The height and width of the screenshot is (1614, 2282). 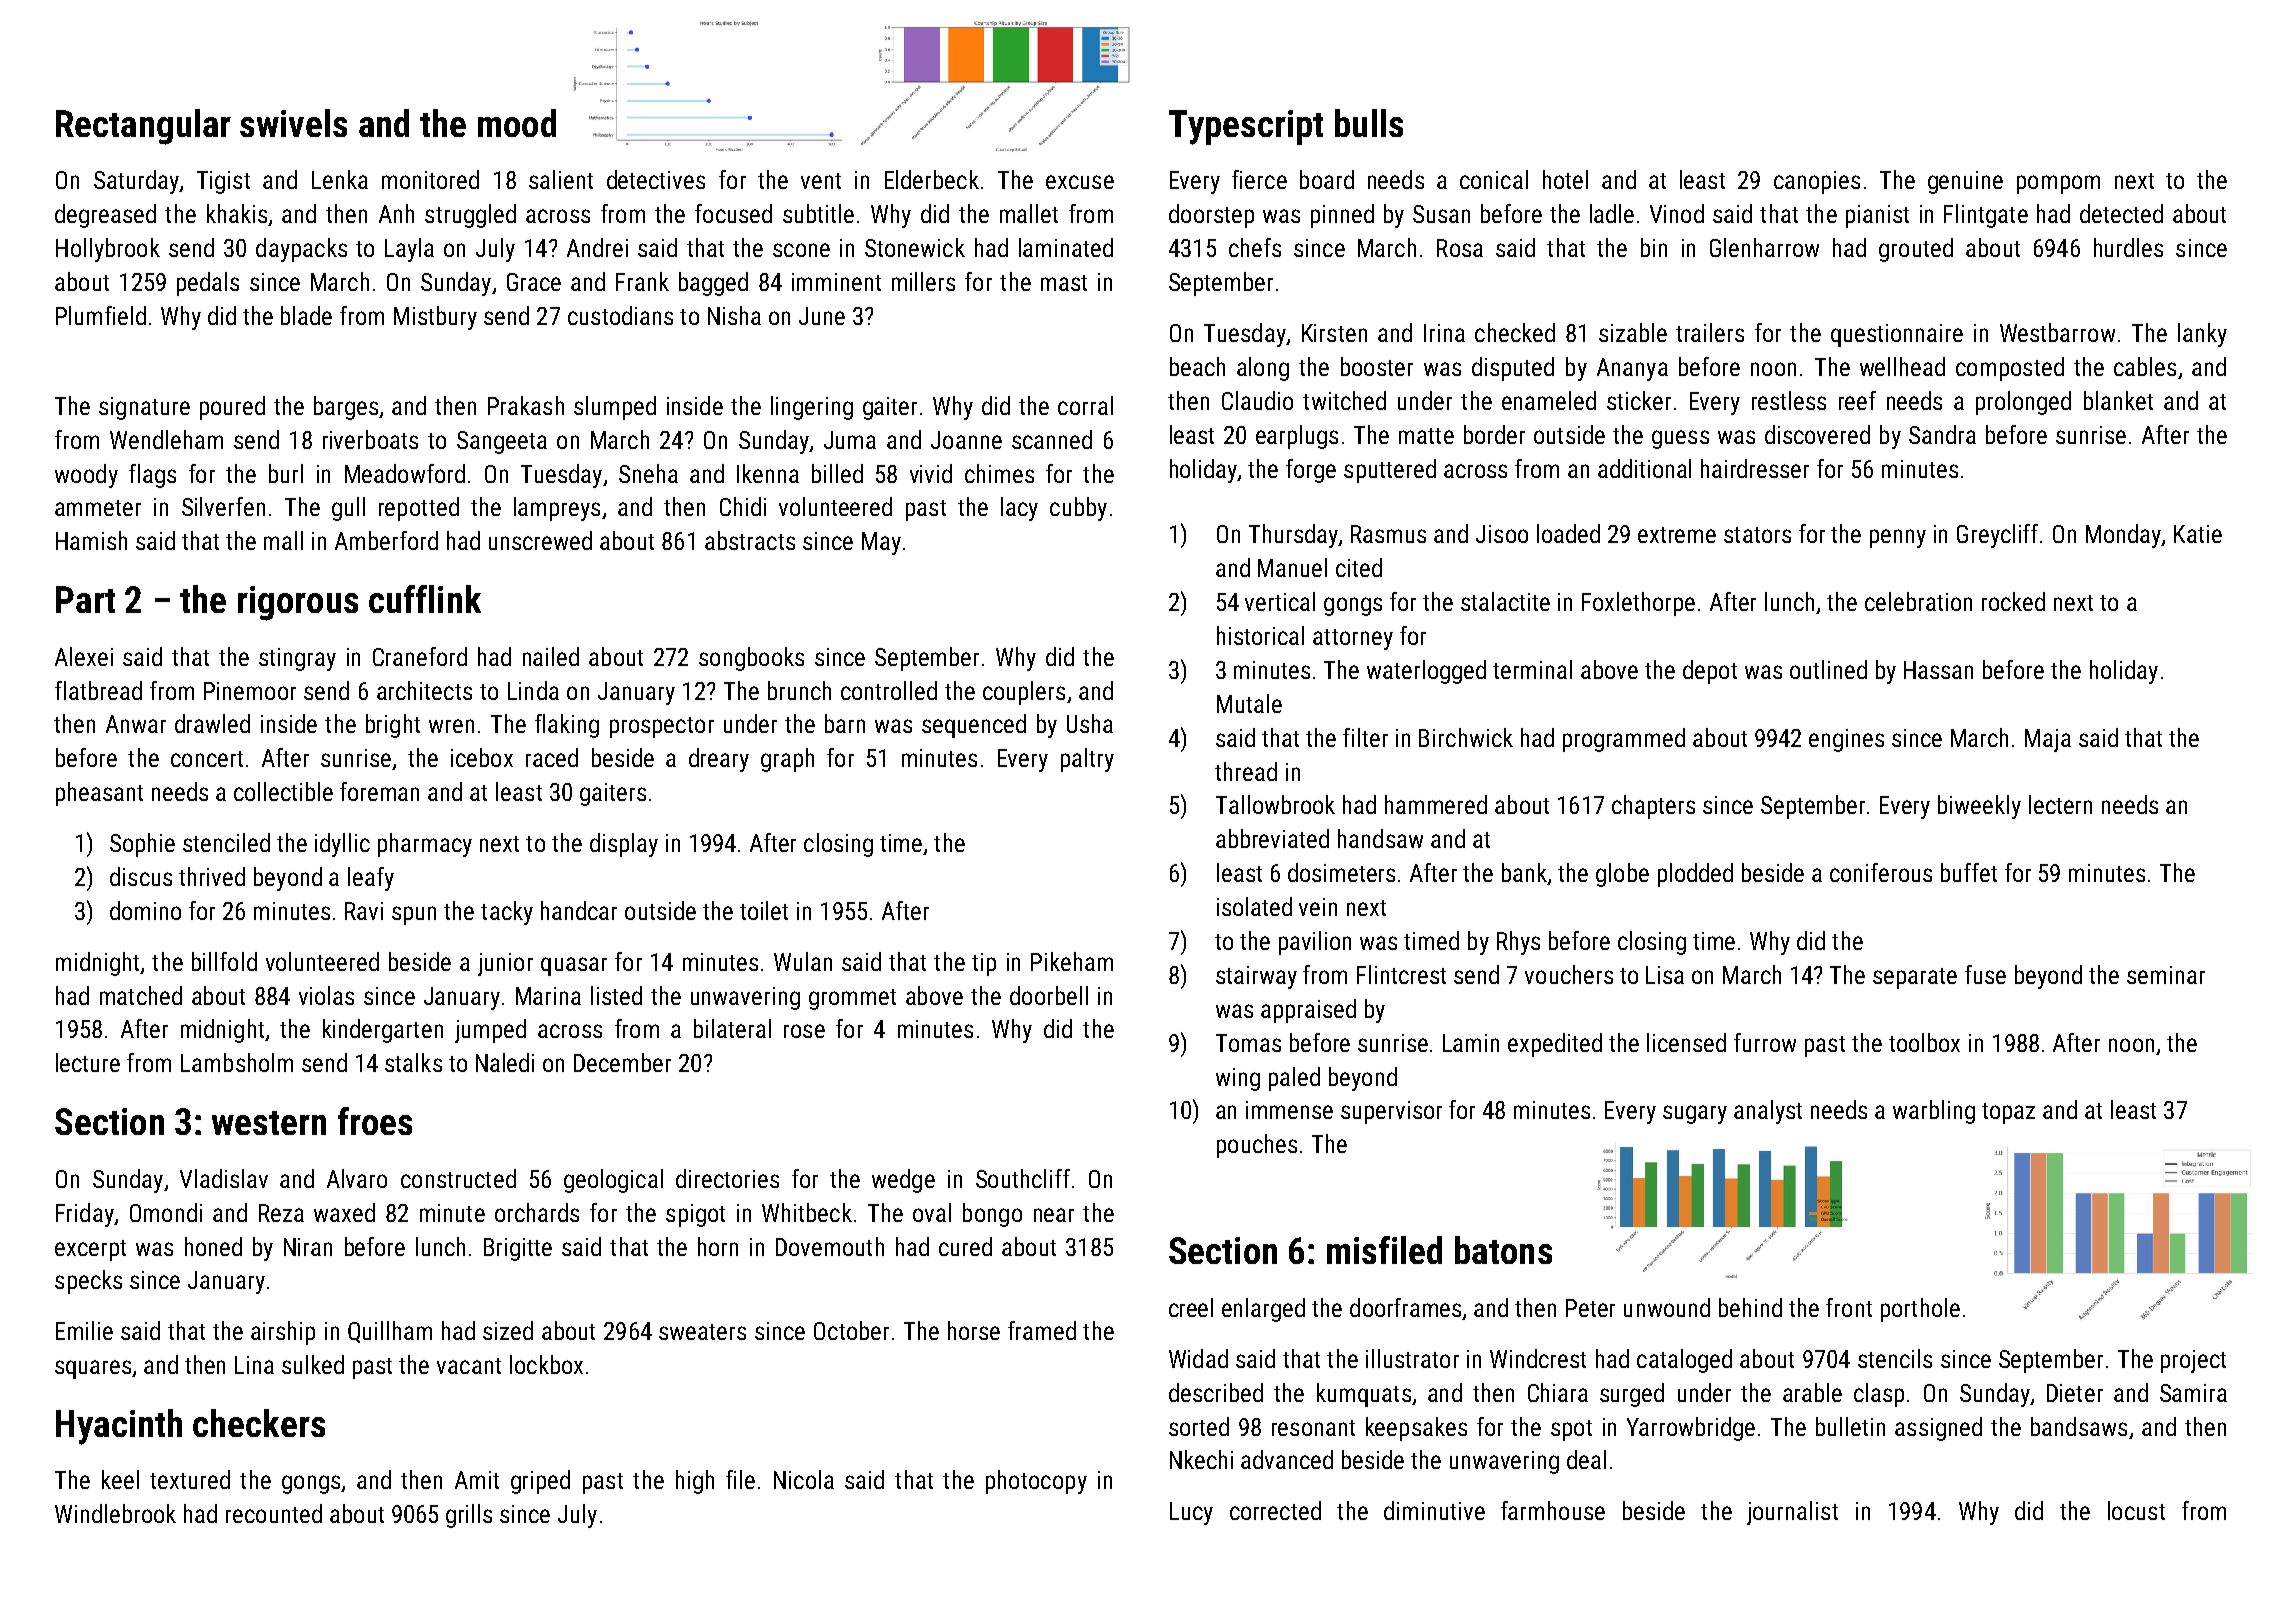 What do you see at coordinates (552, 757) in the screenshot?
I see `raced` at bounding box center [552, 757].
